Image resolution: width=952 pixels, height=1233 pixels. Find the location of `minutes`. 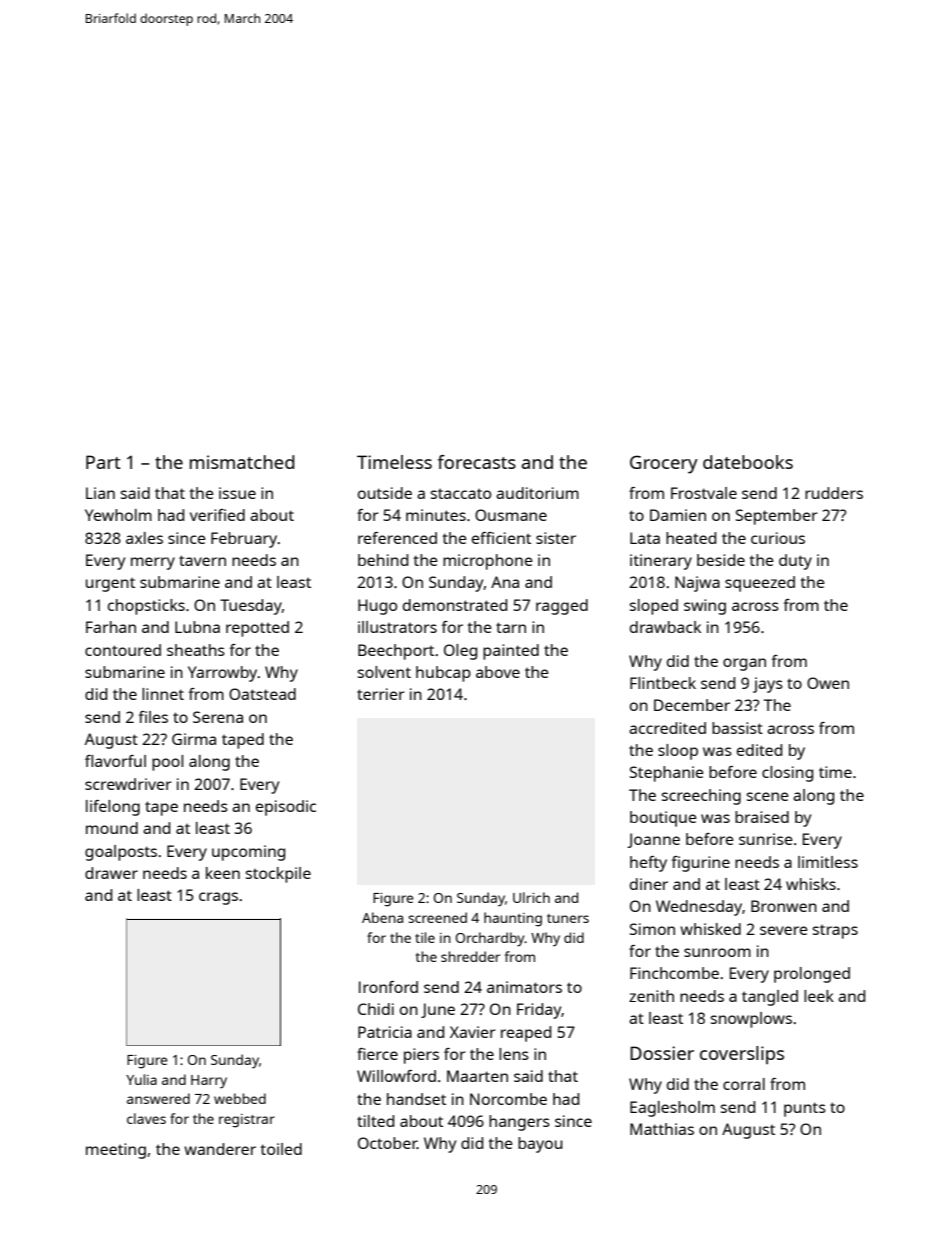

minutes is located at coordinates (436, 515).
